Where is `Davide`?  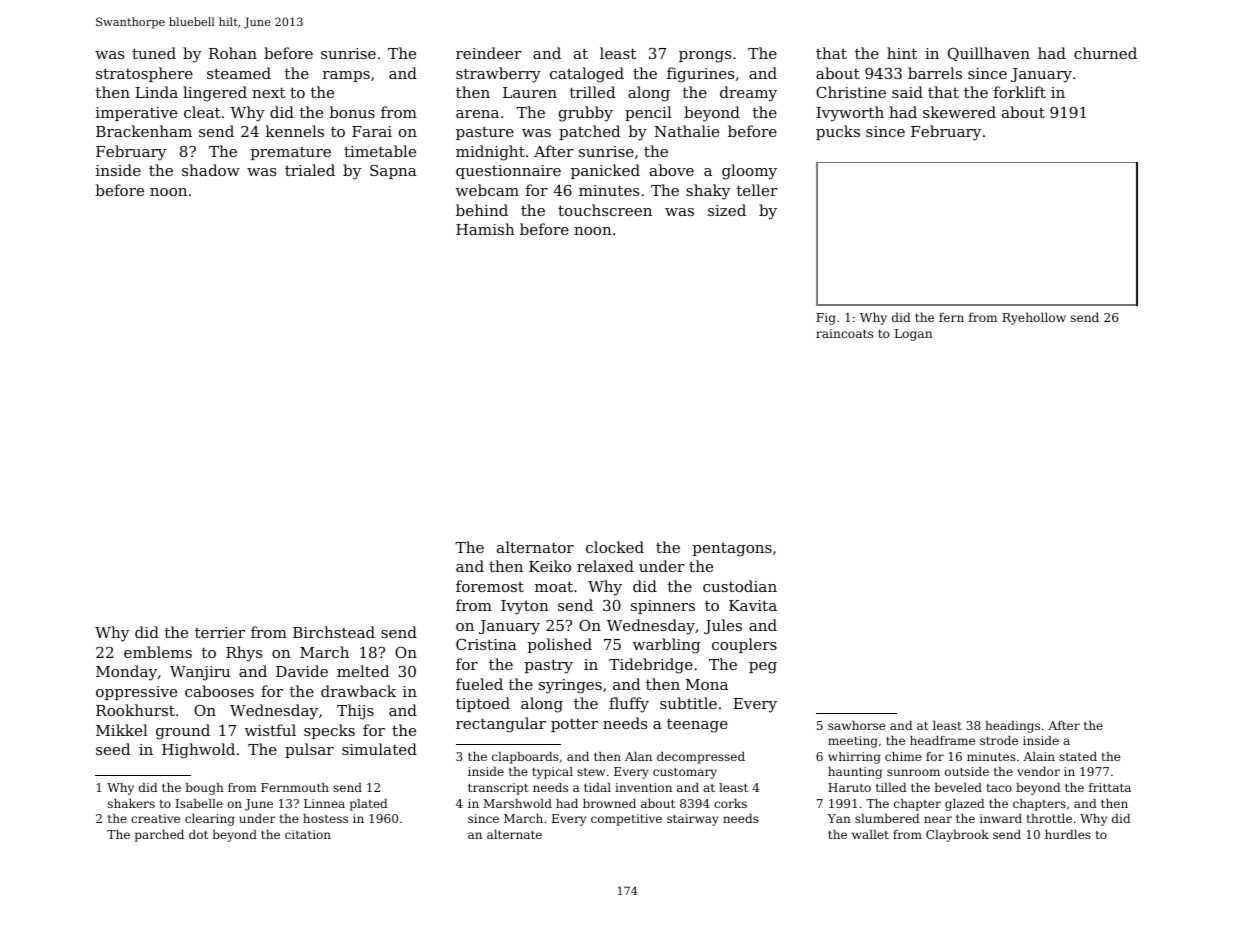
Davide is located at coordinates (302, 671).
